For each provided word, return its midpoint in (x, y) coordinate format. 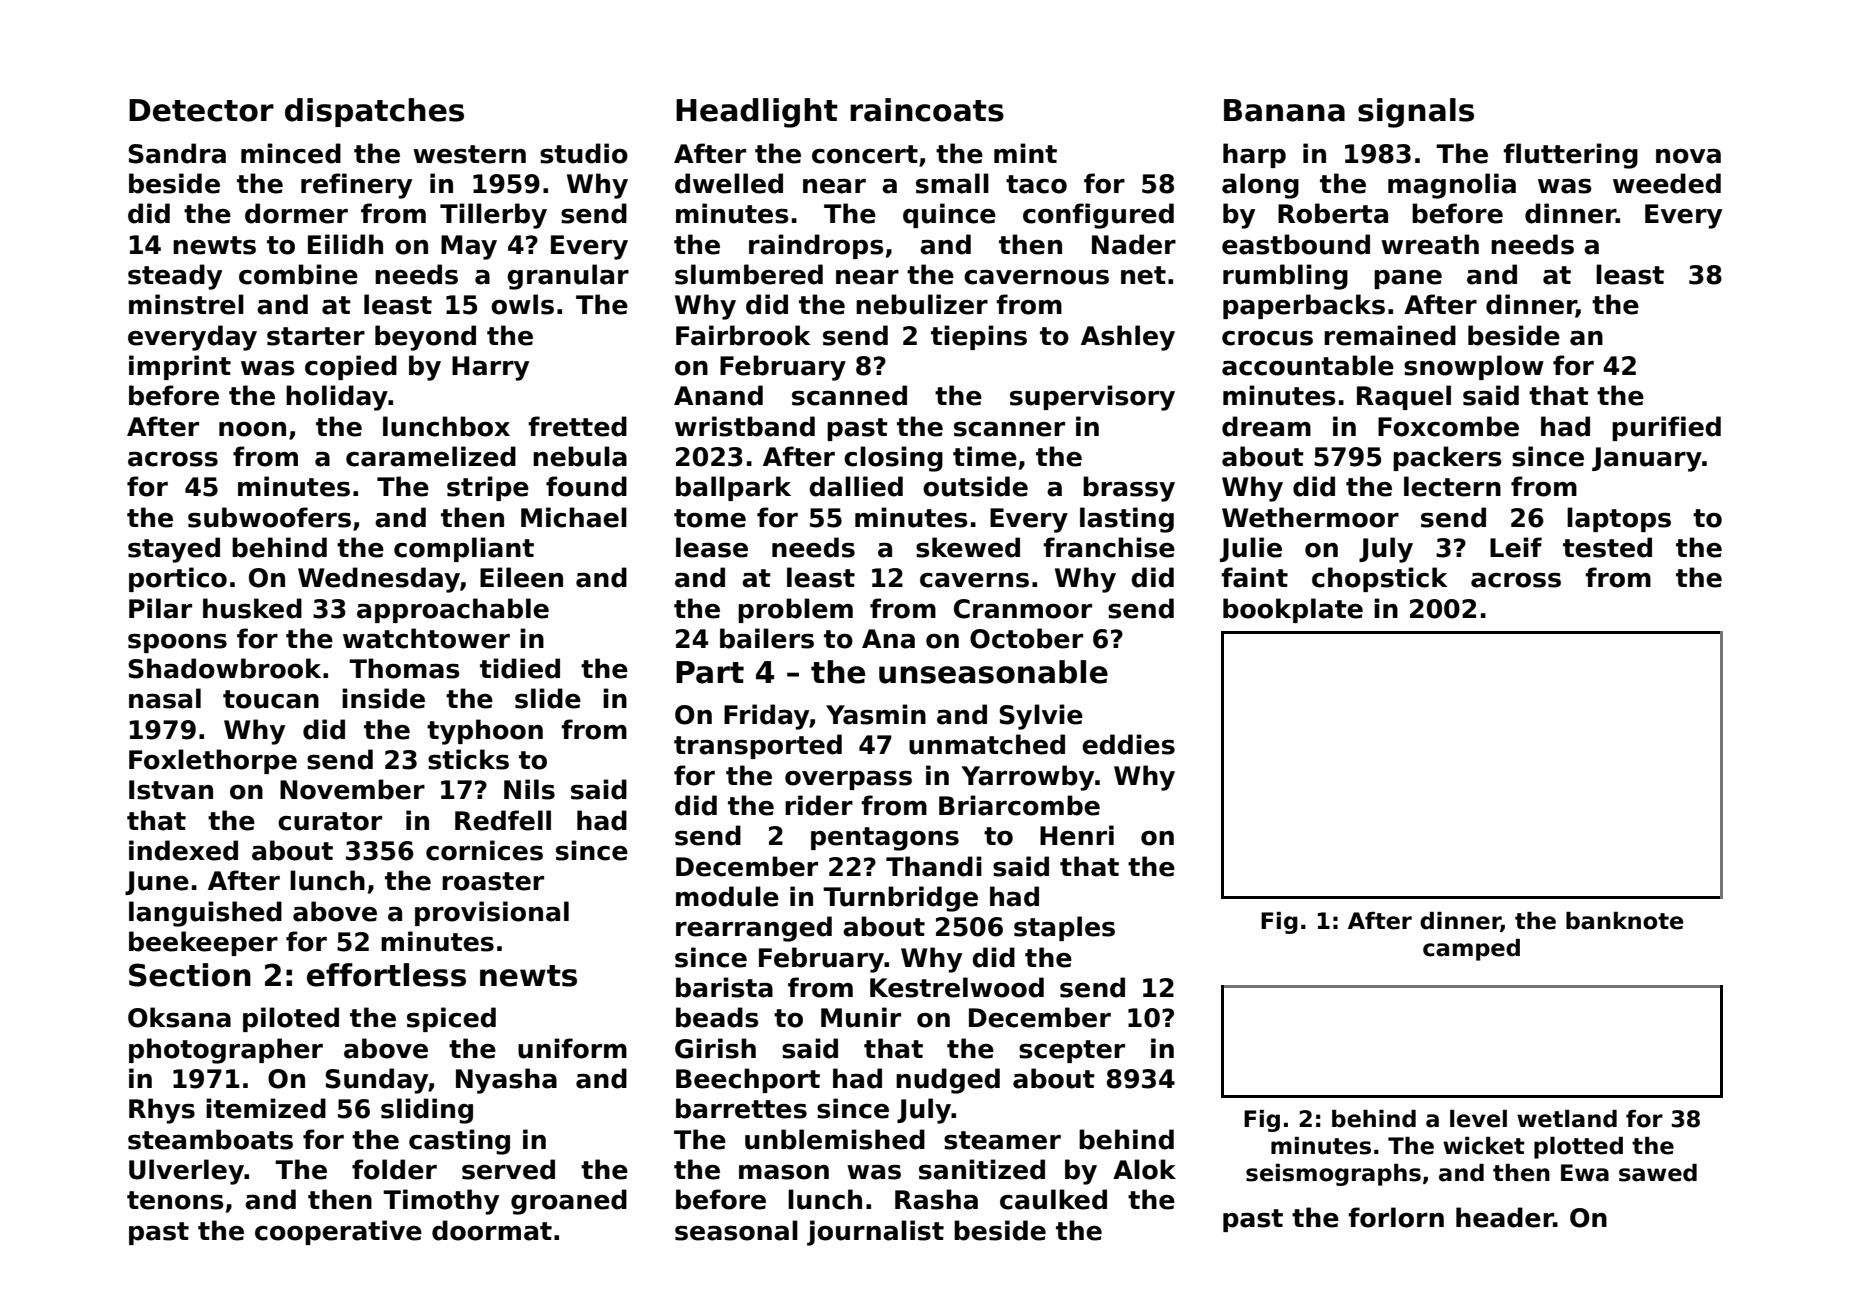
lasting (1127, 520)
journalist (875, 1233)
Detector (201, 110)
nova (1688, 156)
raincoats (927, 110)
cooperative (338, 1232)
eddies (1128, 744)
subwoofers (269, 517)
